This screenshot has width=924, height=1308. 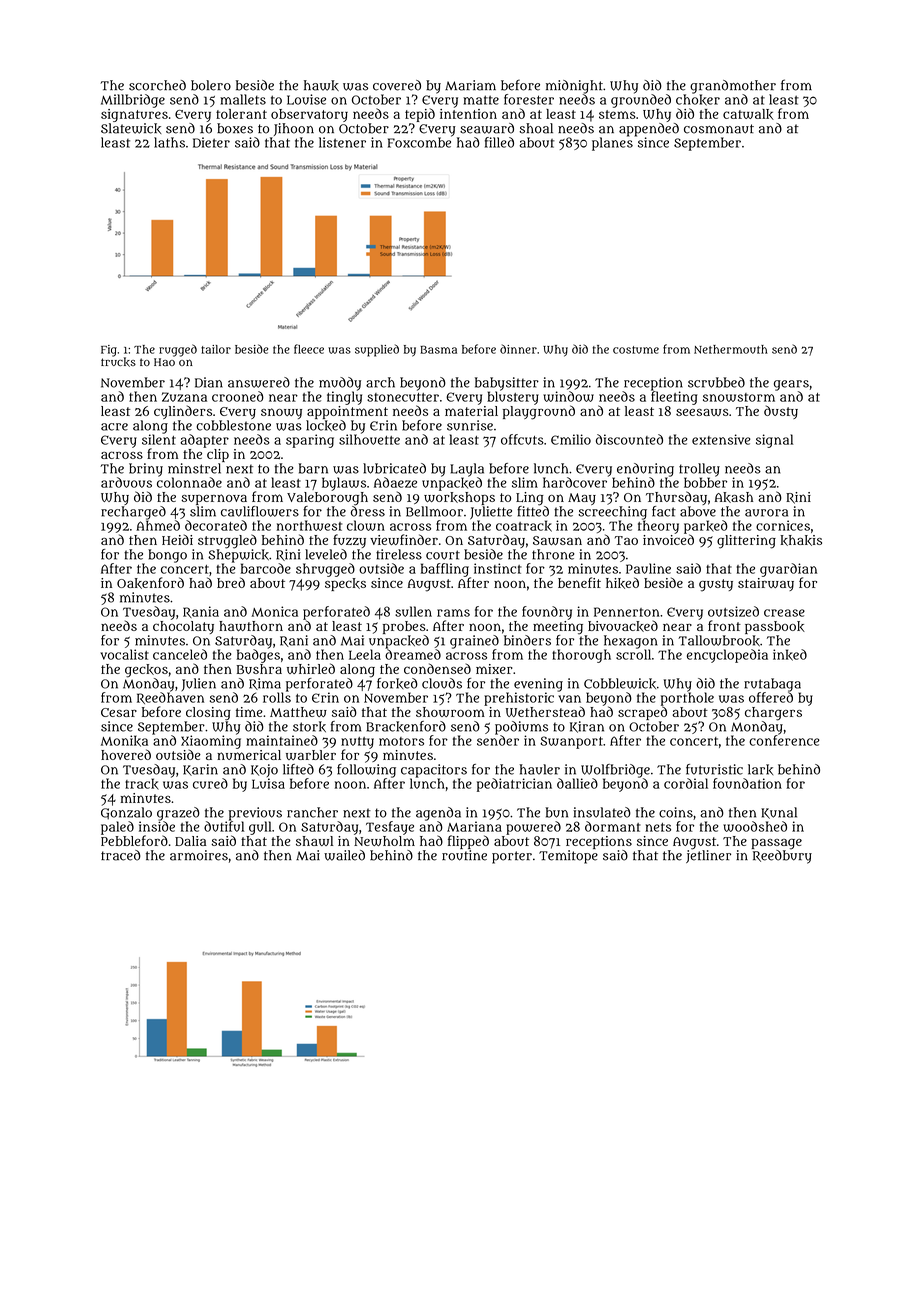 What do you see at coordinates (518, 349) in the screenshot?
I see `dinner` at bounding box center [518, 349].
